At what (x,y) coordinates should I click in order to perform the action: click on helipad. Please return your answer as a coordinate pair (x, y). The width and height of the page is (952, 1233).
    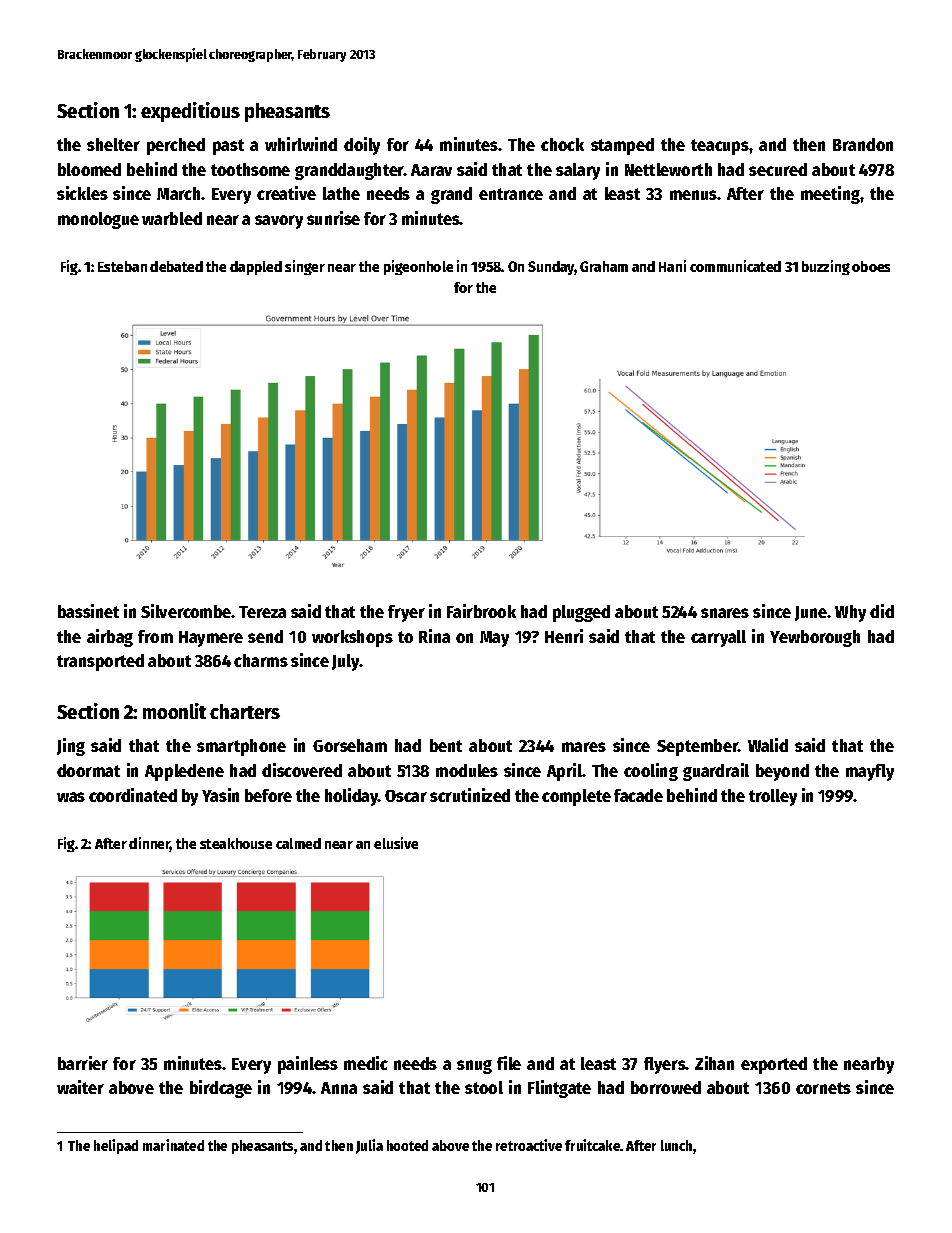
    Looking at the image, I should click on (116, 1146).
